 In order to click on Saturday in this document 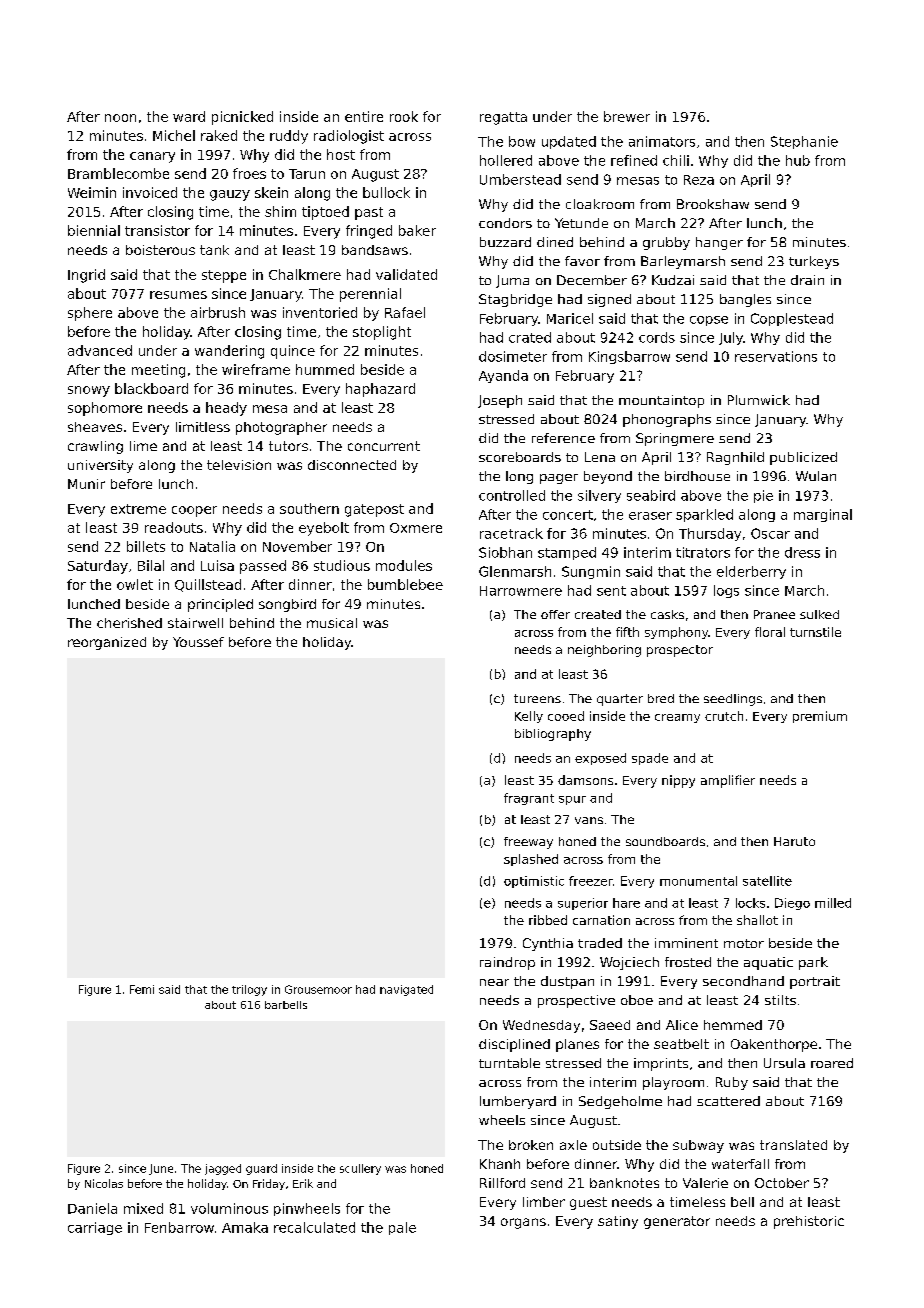, I will do `click(98, 567)`.
